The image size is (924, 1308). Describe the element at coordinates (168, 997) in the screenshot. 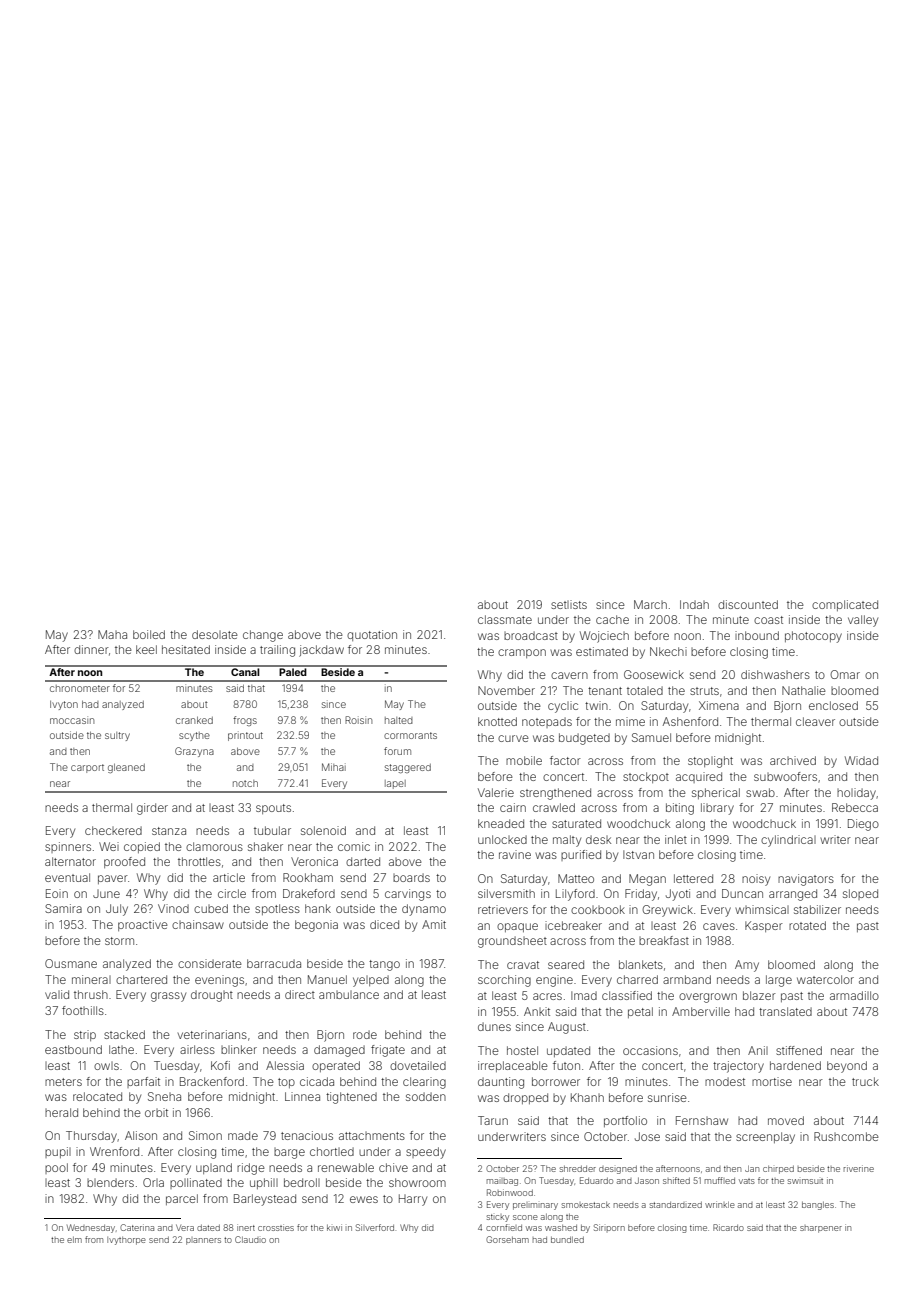

I see `grassy` at that location.
